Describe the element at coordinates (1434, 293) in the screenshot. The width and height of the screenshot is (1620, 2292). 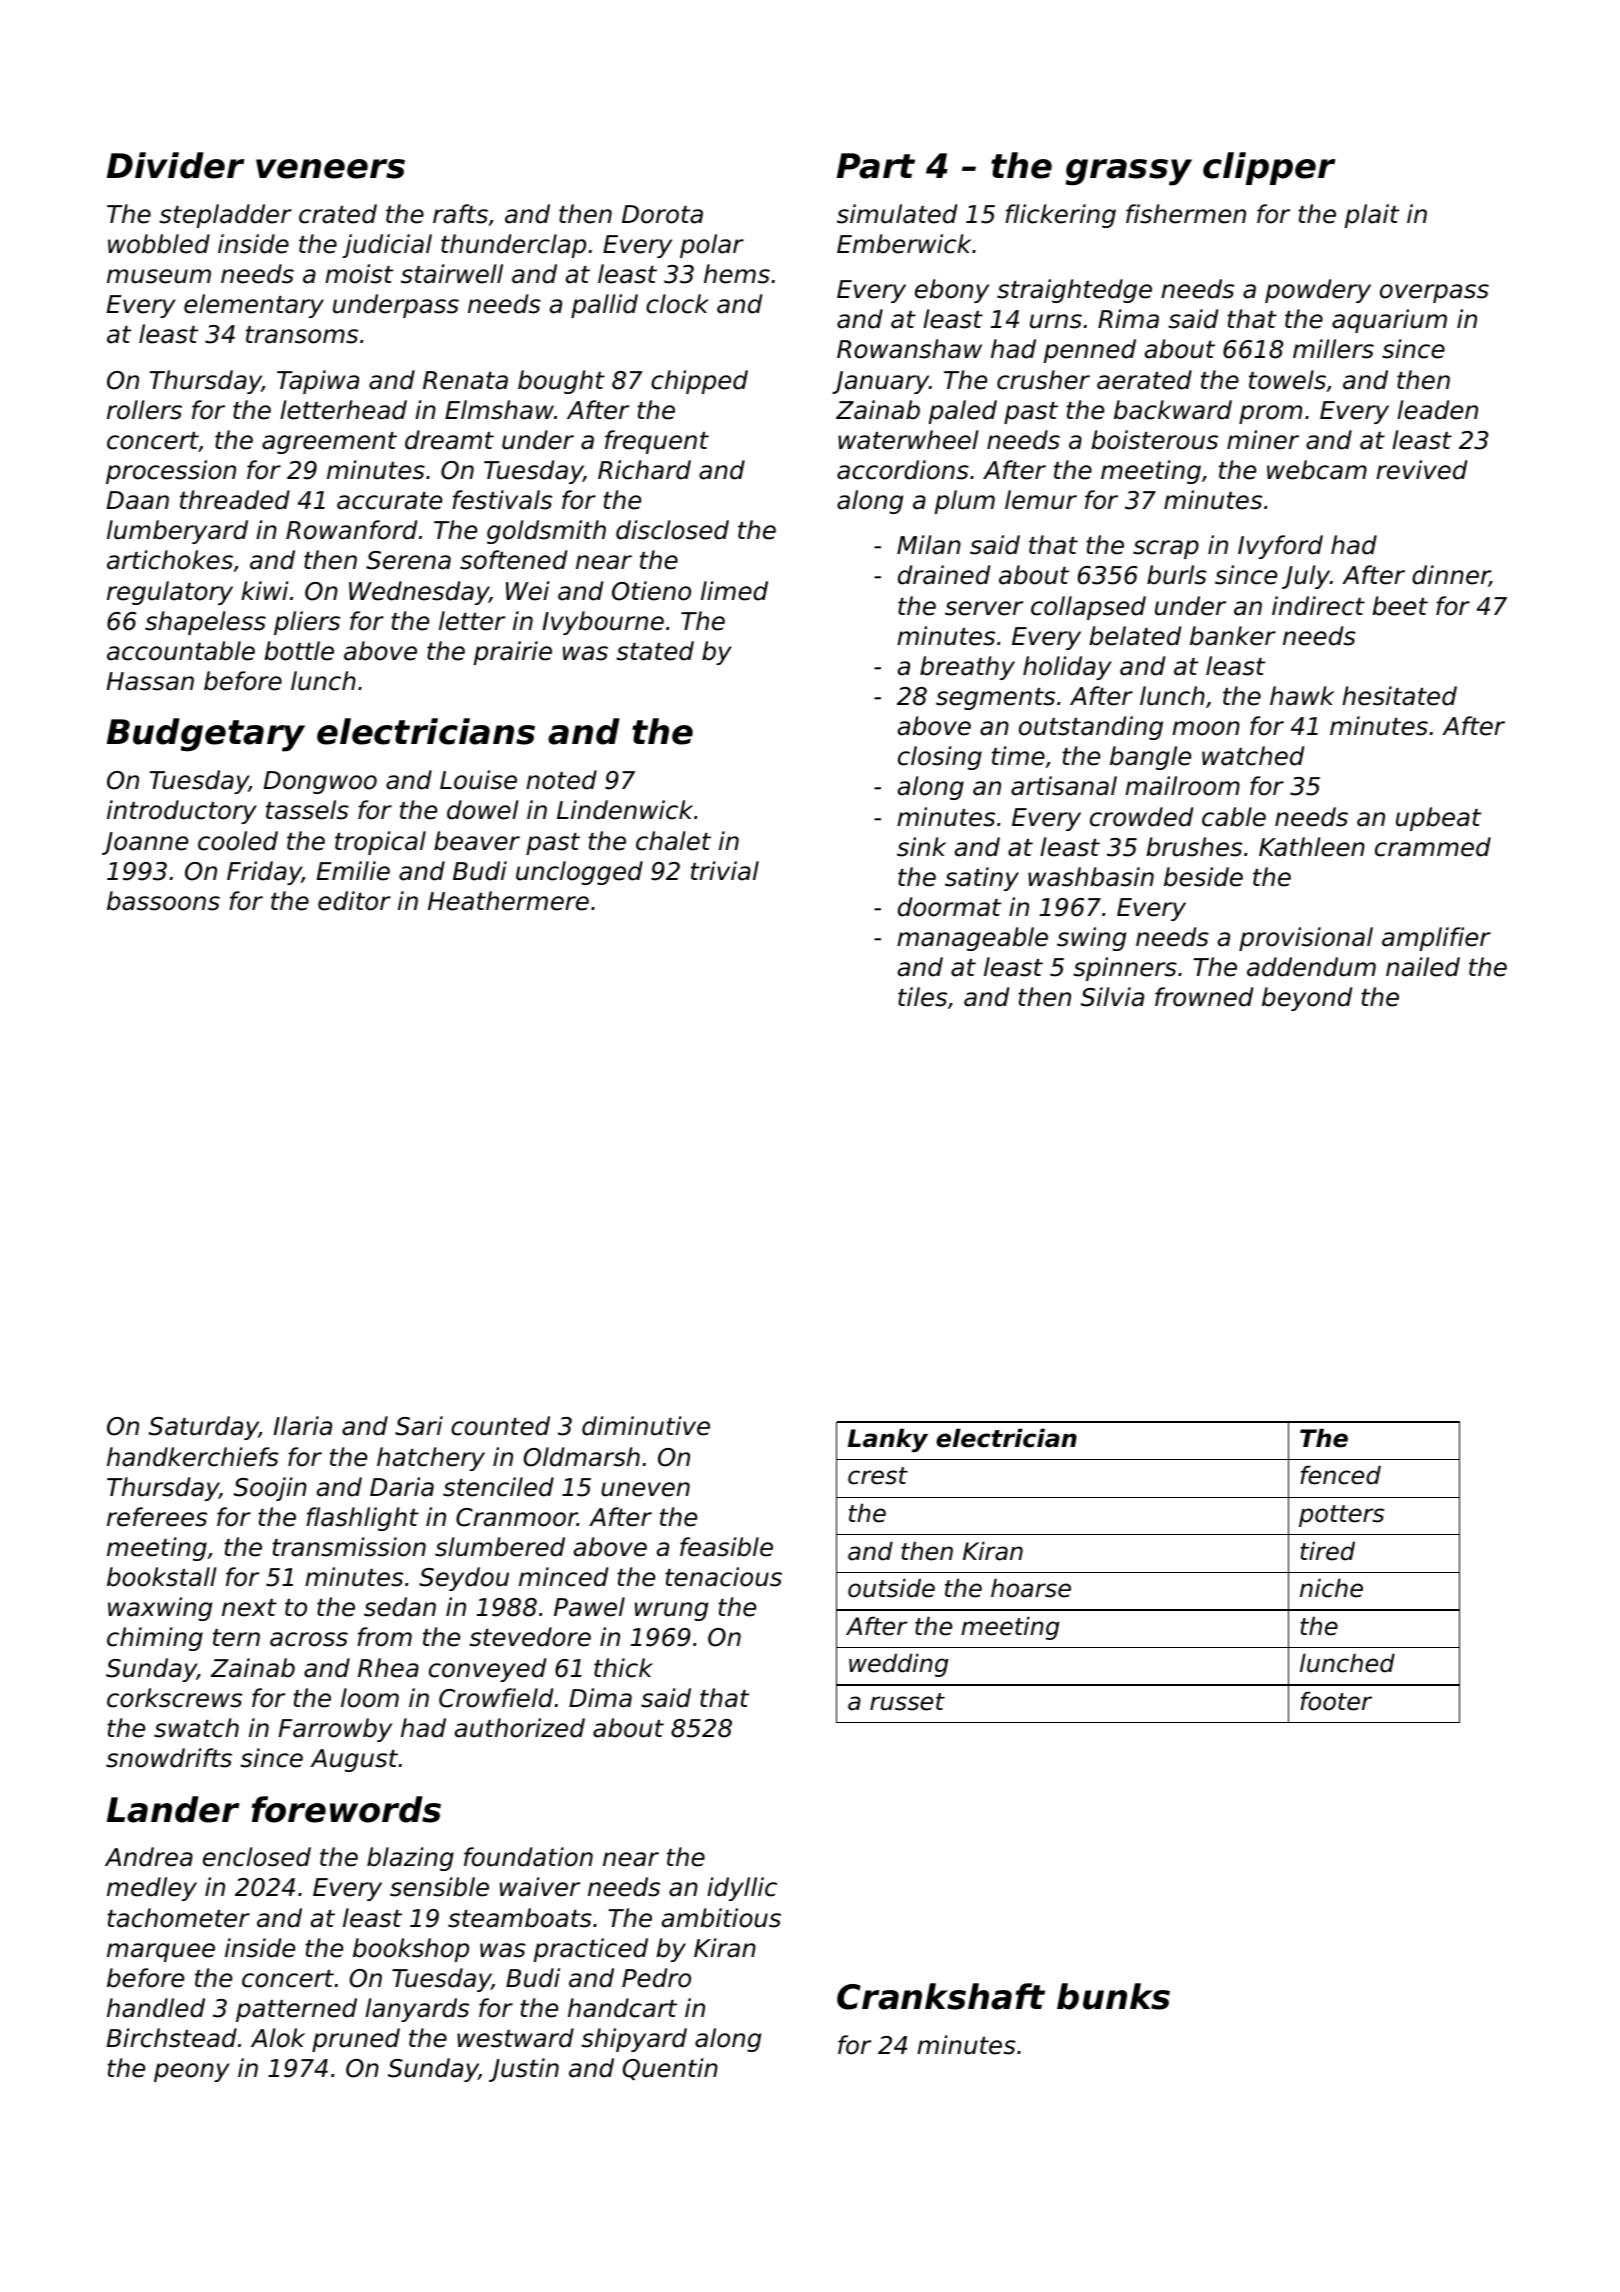
I see `overpass` at that location.
